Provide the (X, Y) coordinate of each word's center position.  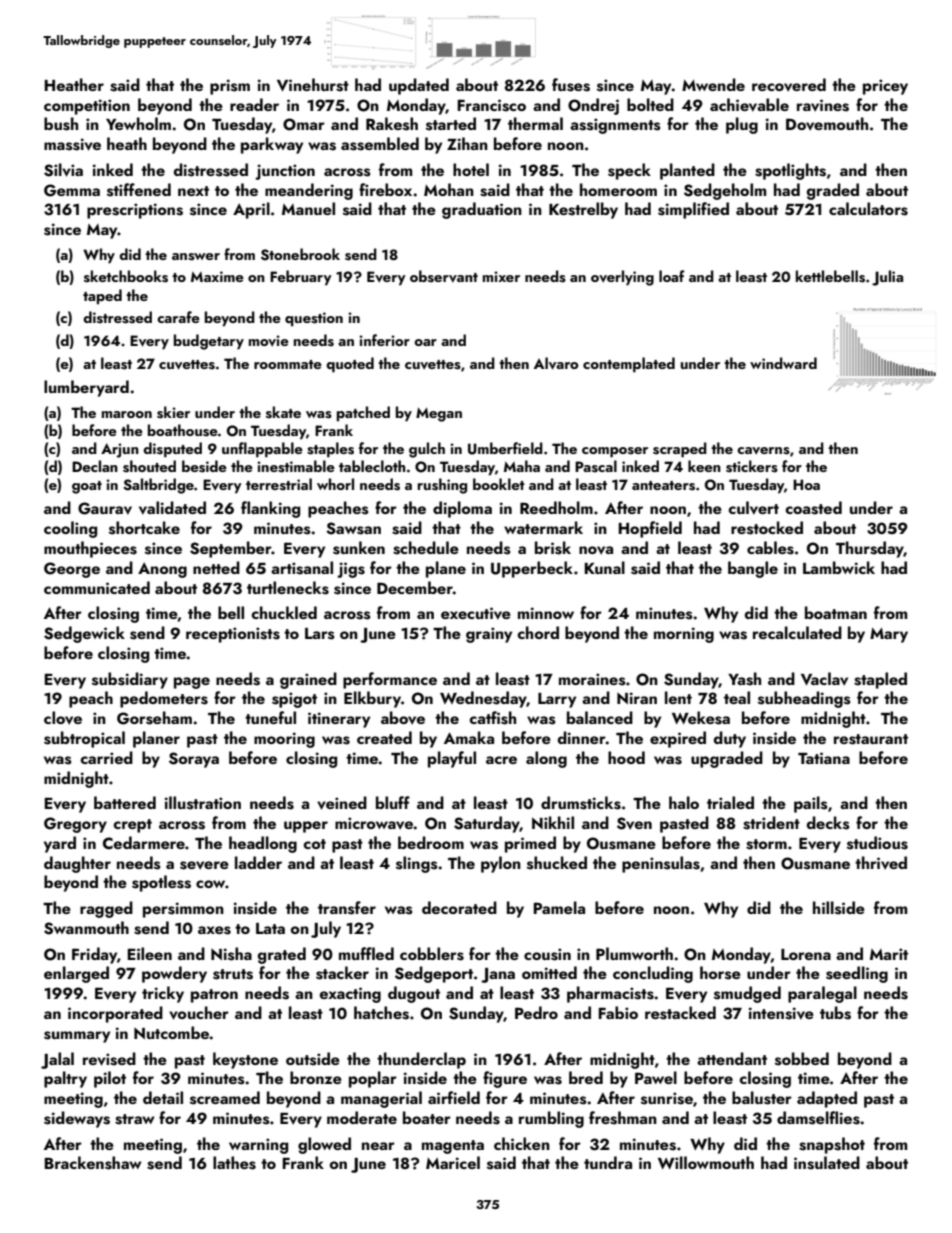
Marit (889, 954)
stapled (880, 680)
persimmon (183, 910)
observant (444, 276)
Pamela (559, 907)
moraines (592, 679)
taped (102, 296)
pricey (885, 87)
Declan (95, 466)
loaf (672, 276)
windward (783, 363)
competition (87, 107)
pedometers (164, 699)
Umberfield (505, 448)
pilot (110, 1079)
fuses (571, 85)
